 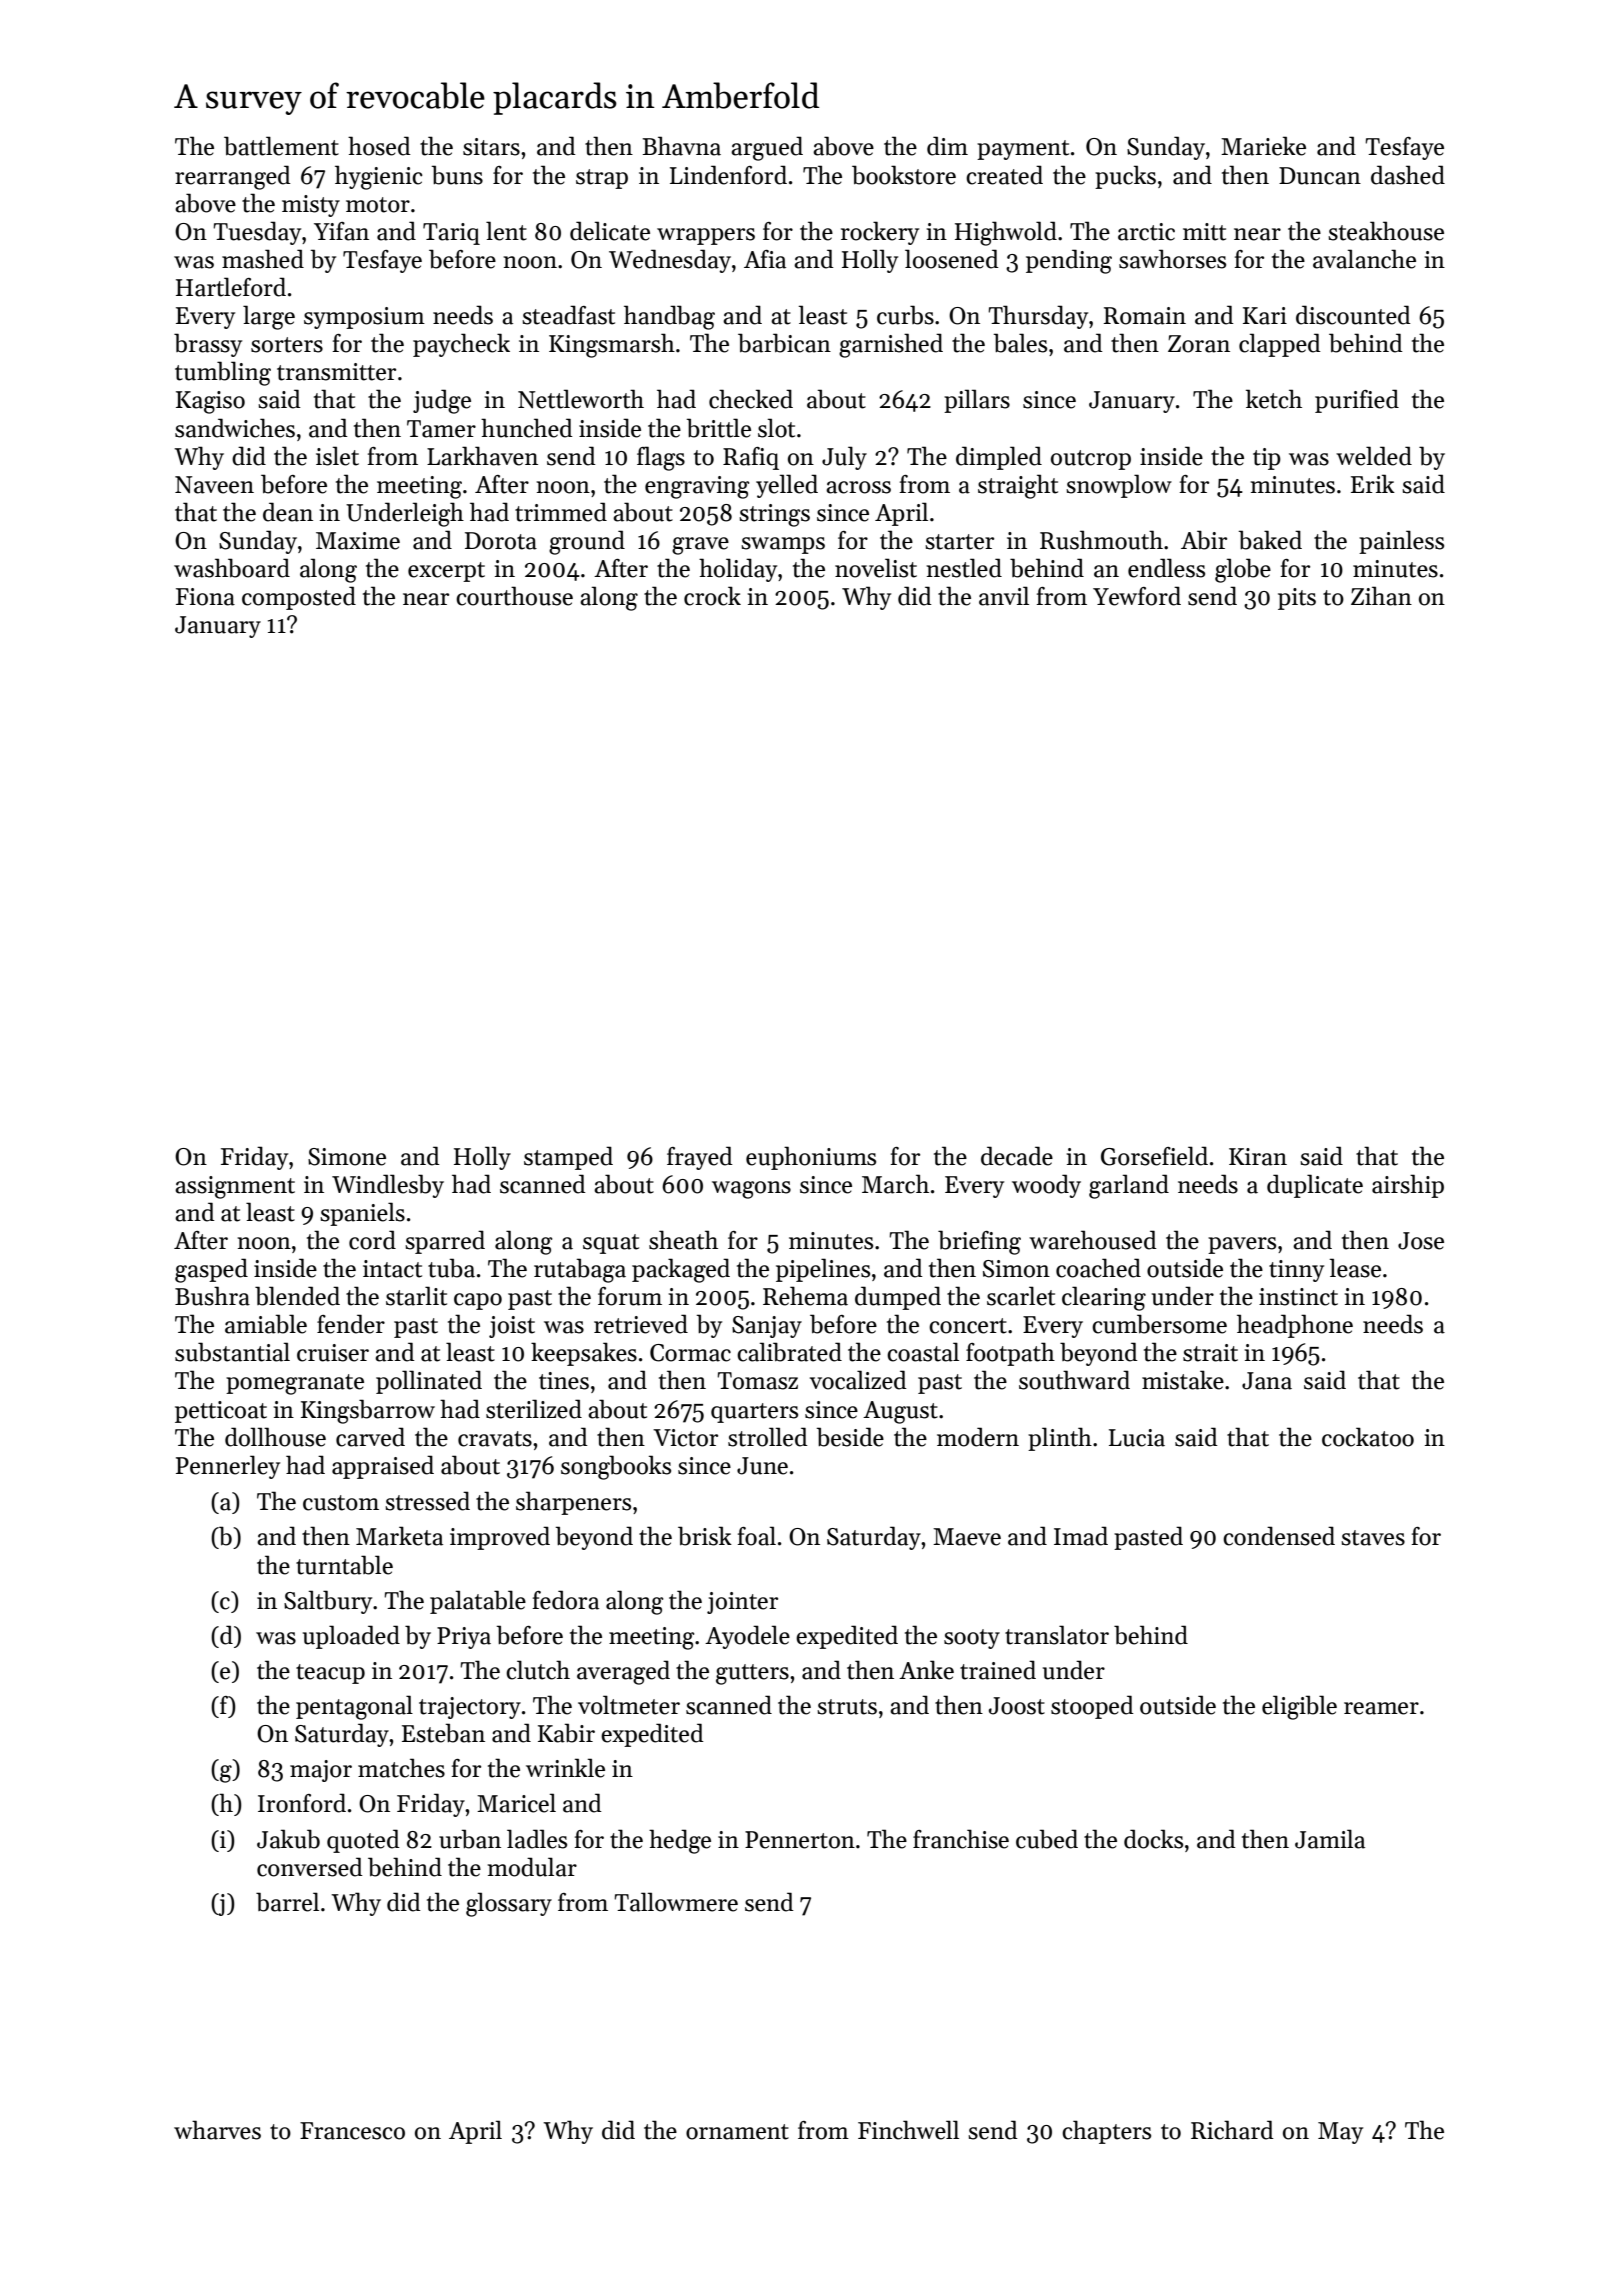 I want to click on major, so click(x=321, y=1771).
